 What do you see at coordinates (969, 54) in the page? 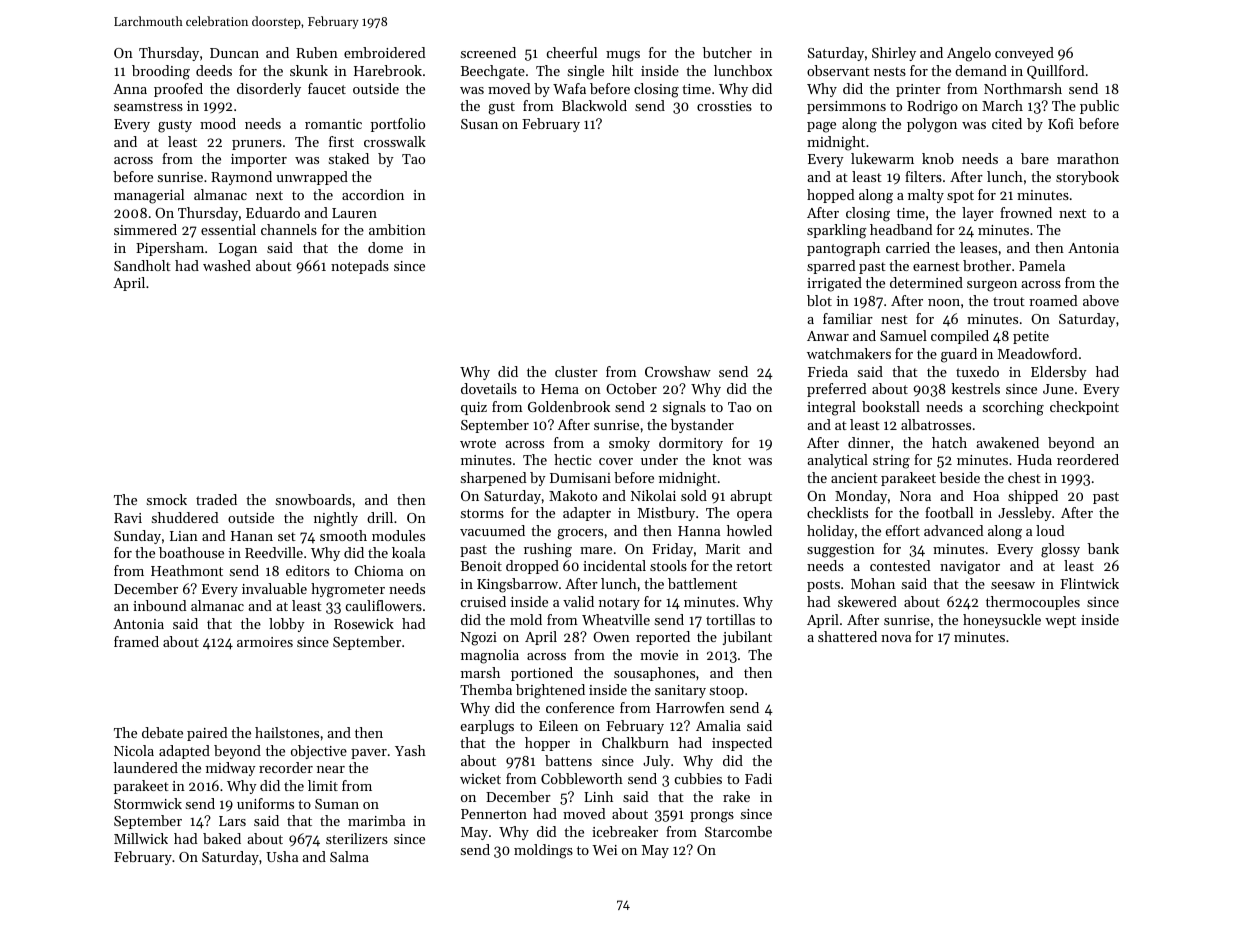
I see `Angelo` at bounding box center [969, 54].
